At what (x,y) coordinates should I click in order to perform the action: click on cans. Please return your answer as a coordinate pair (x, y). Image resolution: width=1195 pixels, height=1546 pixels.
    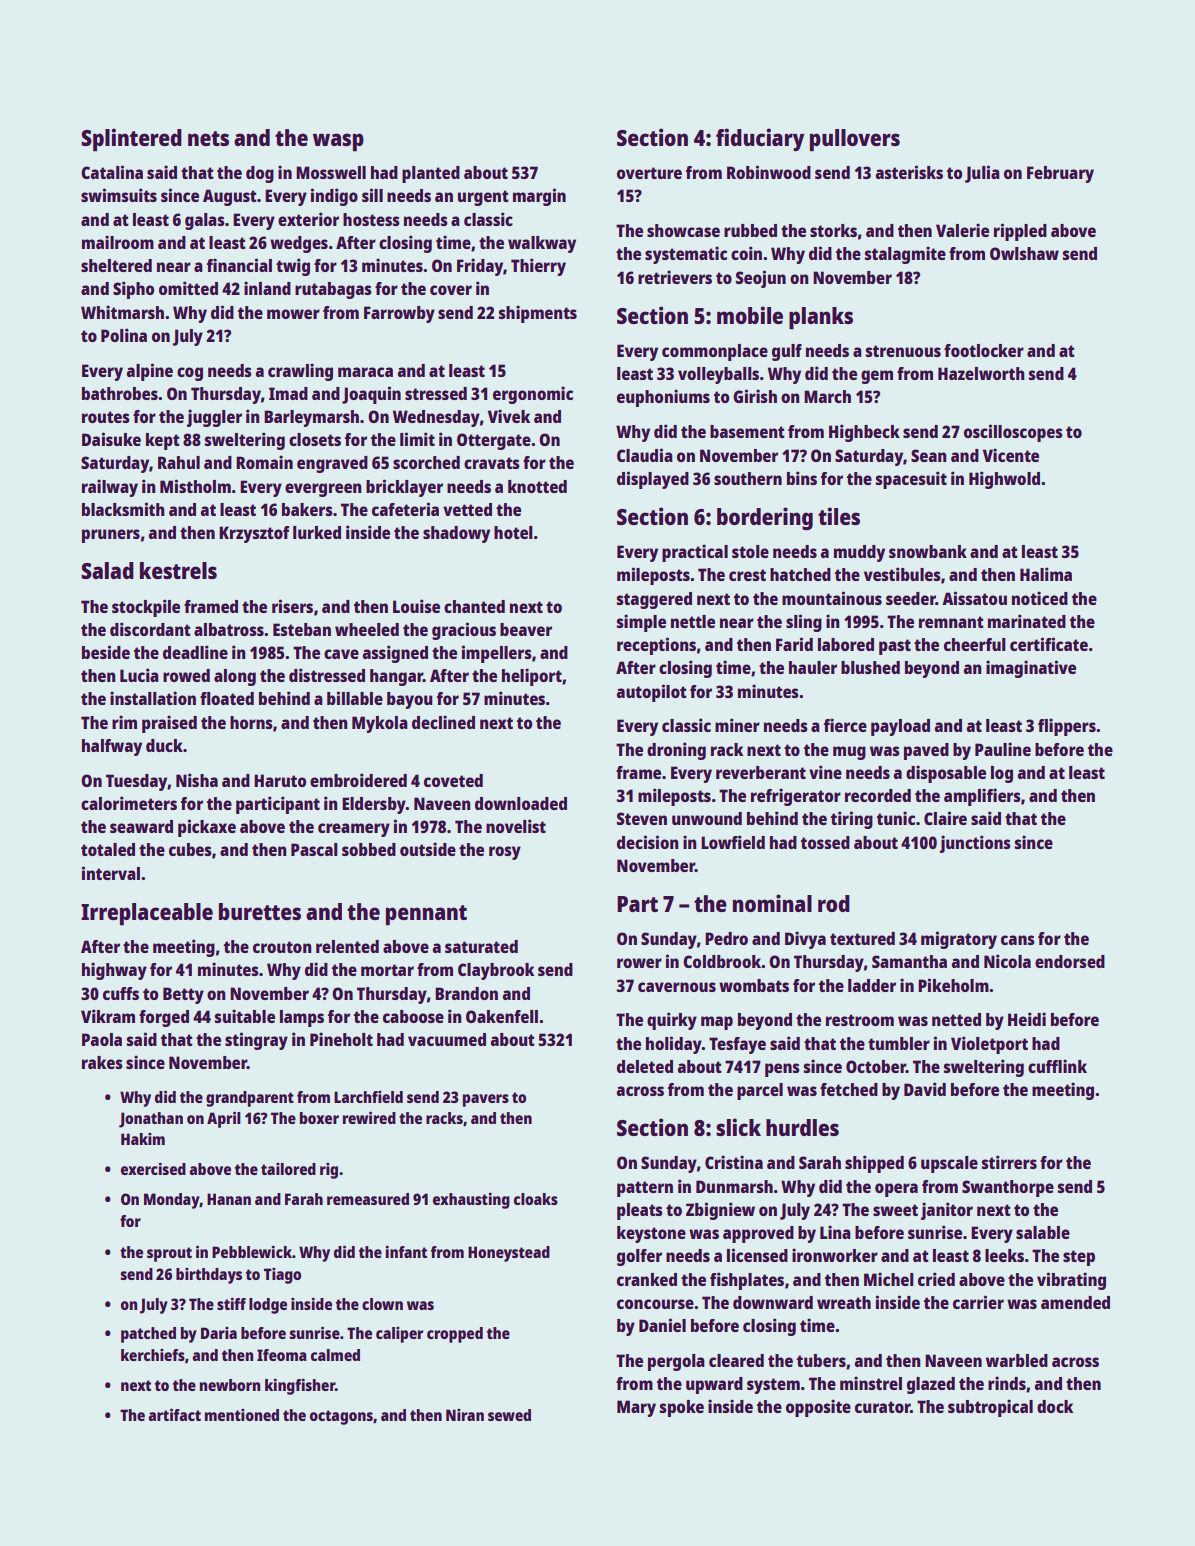
    Looking at the image, I should click on (1018, 940).
